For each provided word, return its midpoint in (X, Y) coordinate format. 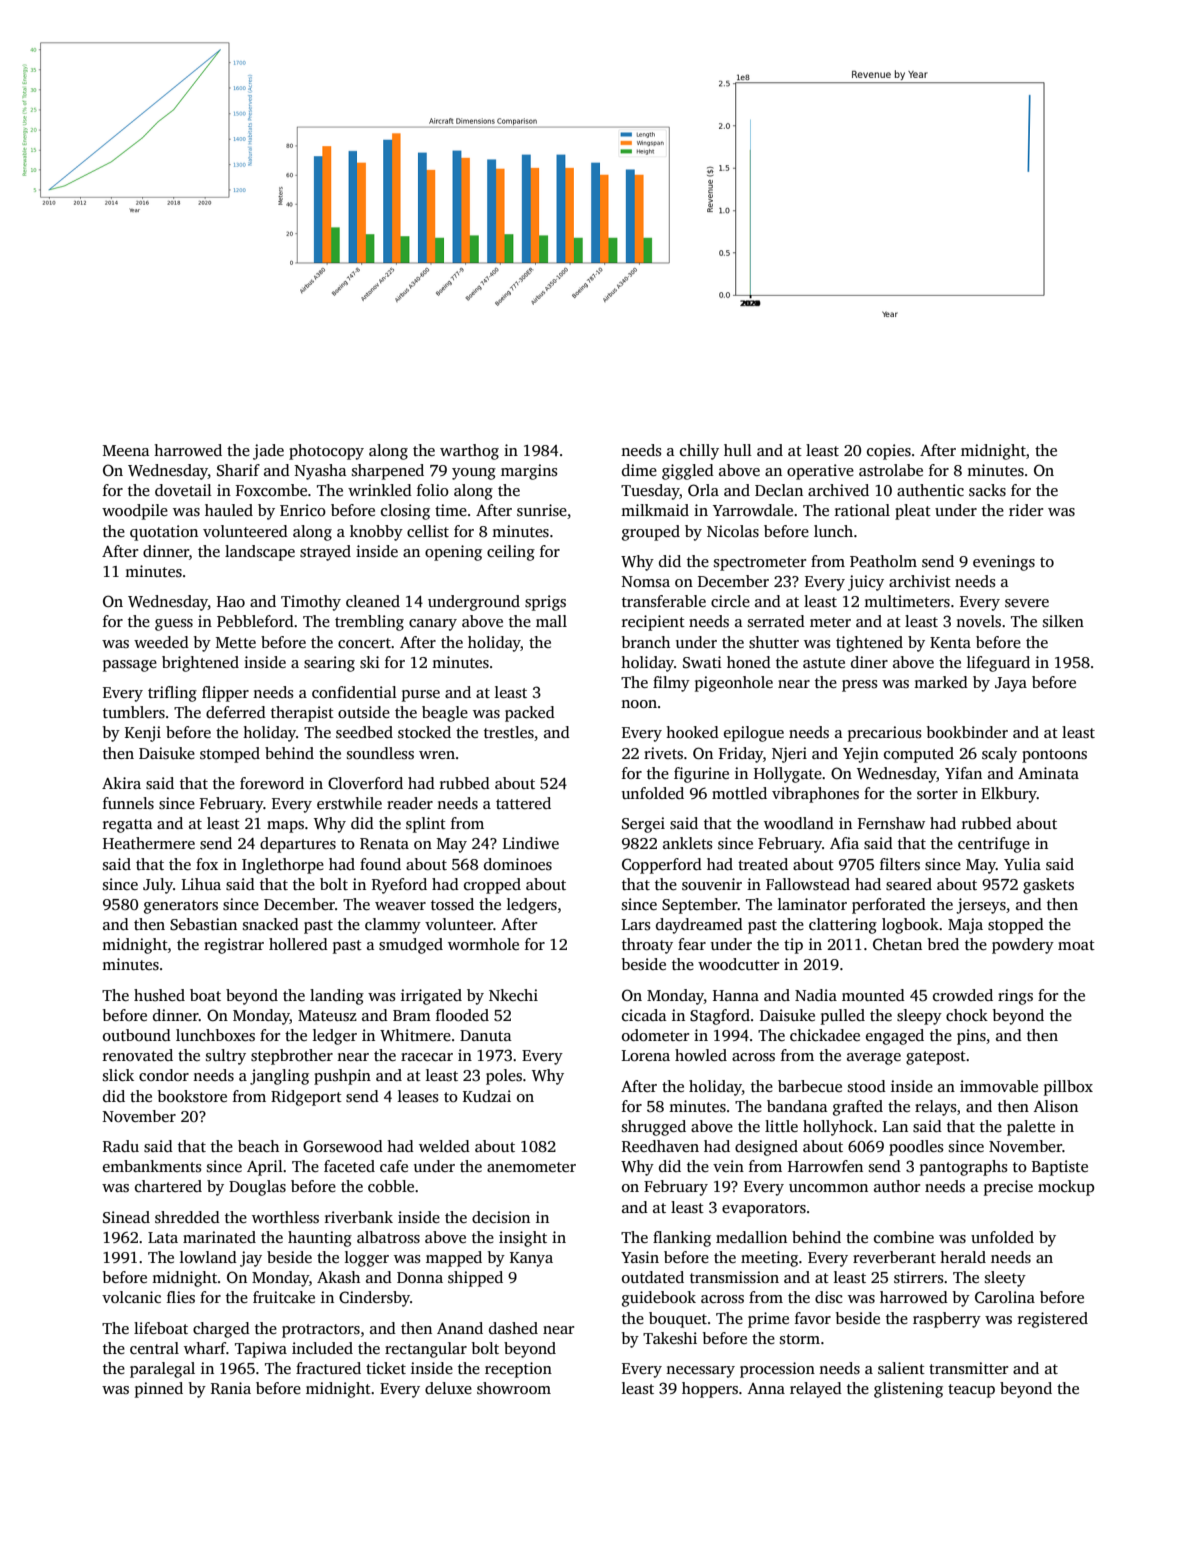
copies (889, 452)
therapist (302, 714)
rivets (663, 753)
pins (971, 1037)
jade (268, 452)
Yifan (963, 773)
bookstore (192, 1096)
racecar (427, 1057)
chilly (699, 452)
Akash (338, 1277)
